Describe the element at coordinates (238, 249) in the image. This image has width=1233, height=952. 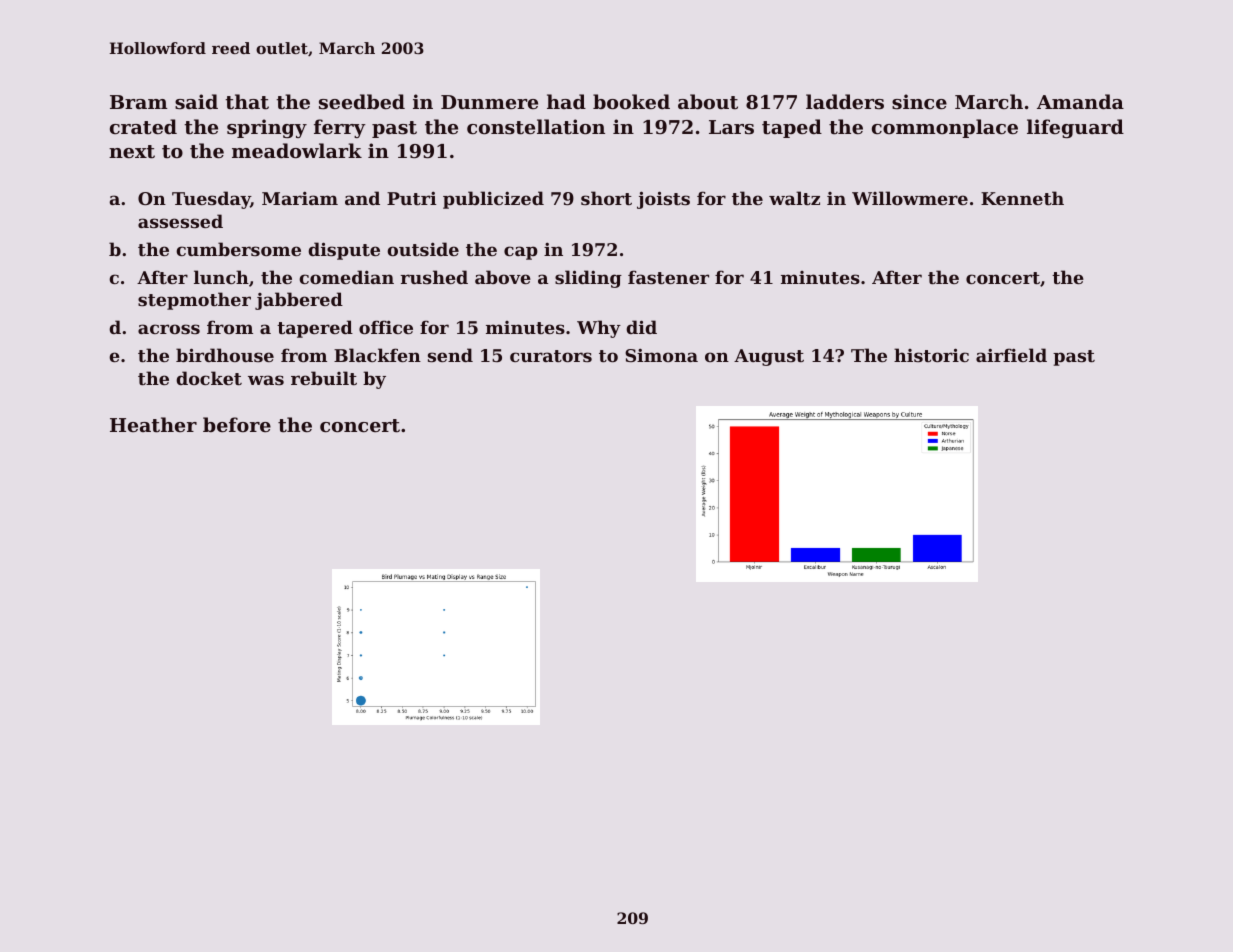
I see `cumbersome` at that location.
